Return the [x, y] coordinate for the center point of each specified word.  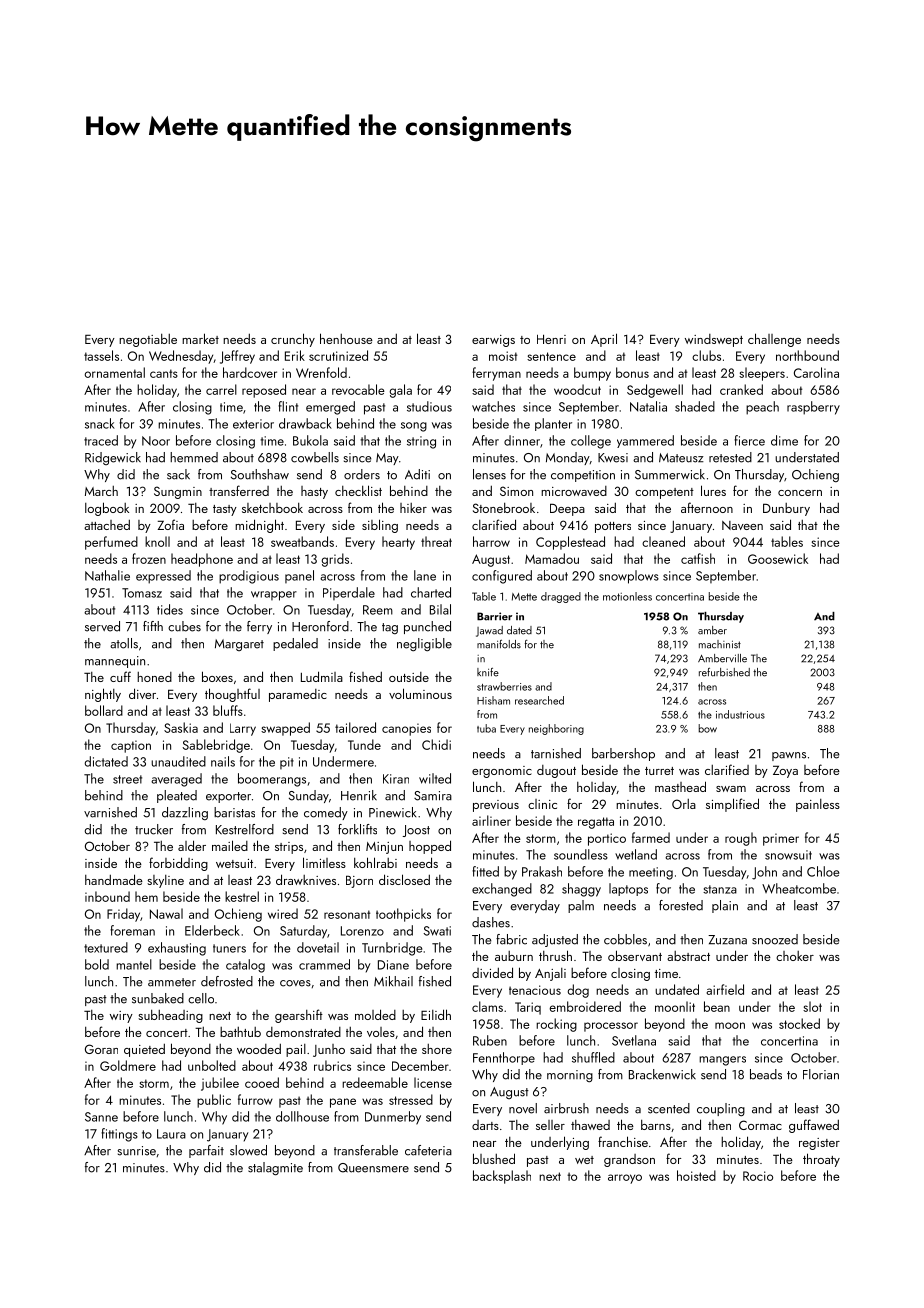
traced [101, 440]
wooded [259, 1048]
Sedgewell [655, 391]
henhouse [346, 338]
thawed [590, 1125]
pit [287, 763]
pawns [789, 756]
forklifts [357, 829]
